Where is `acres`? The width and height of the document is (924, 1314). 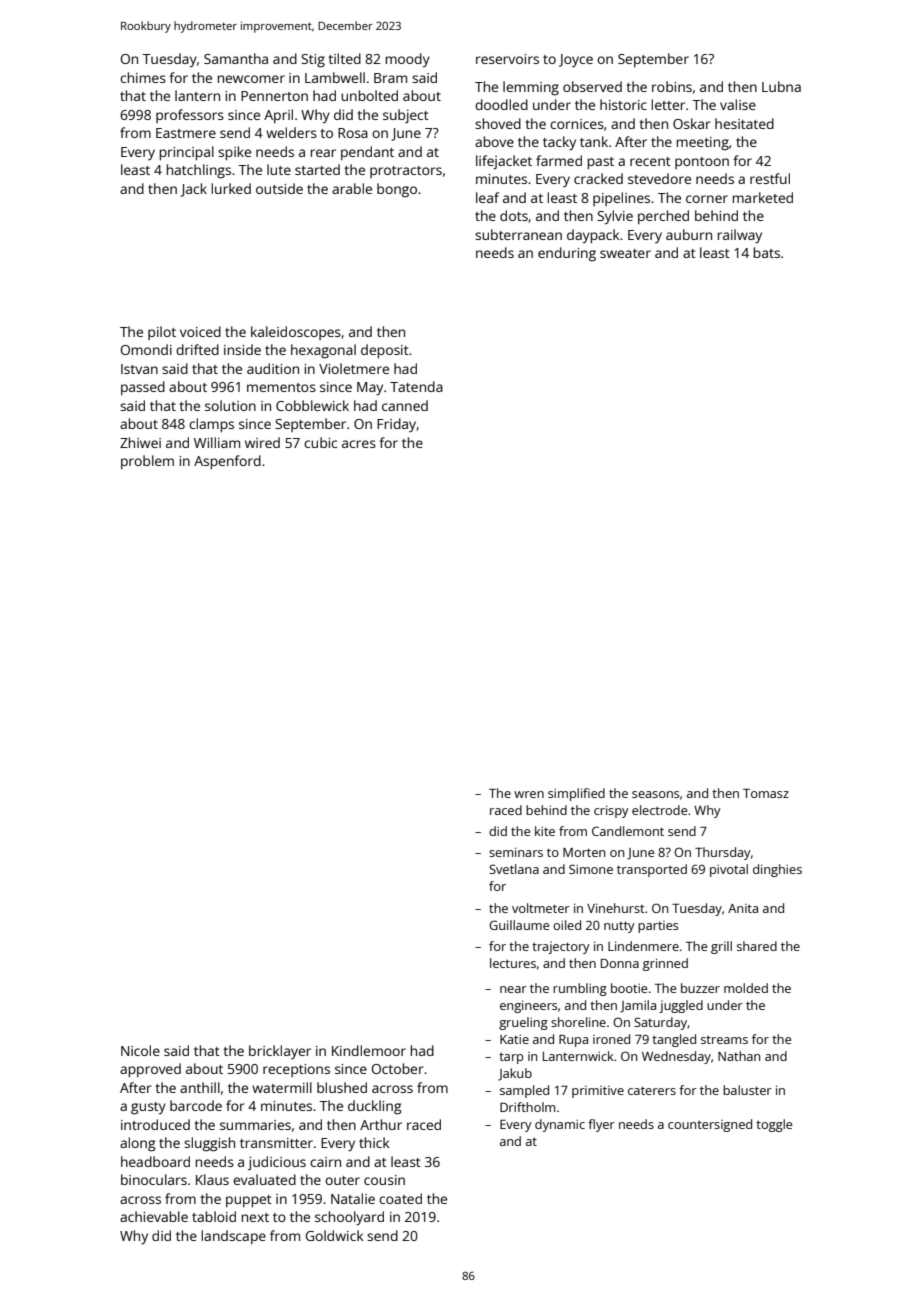
acres is located at coordinates (359, 444).
